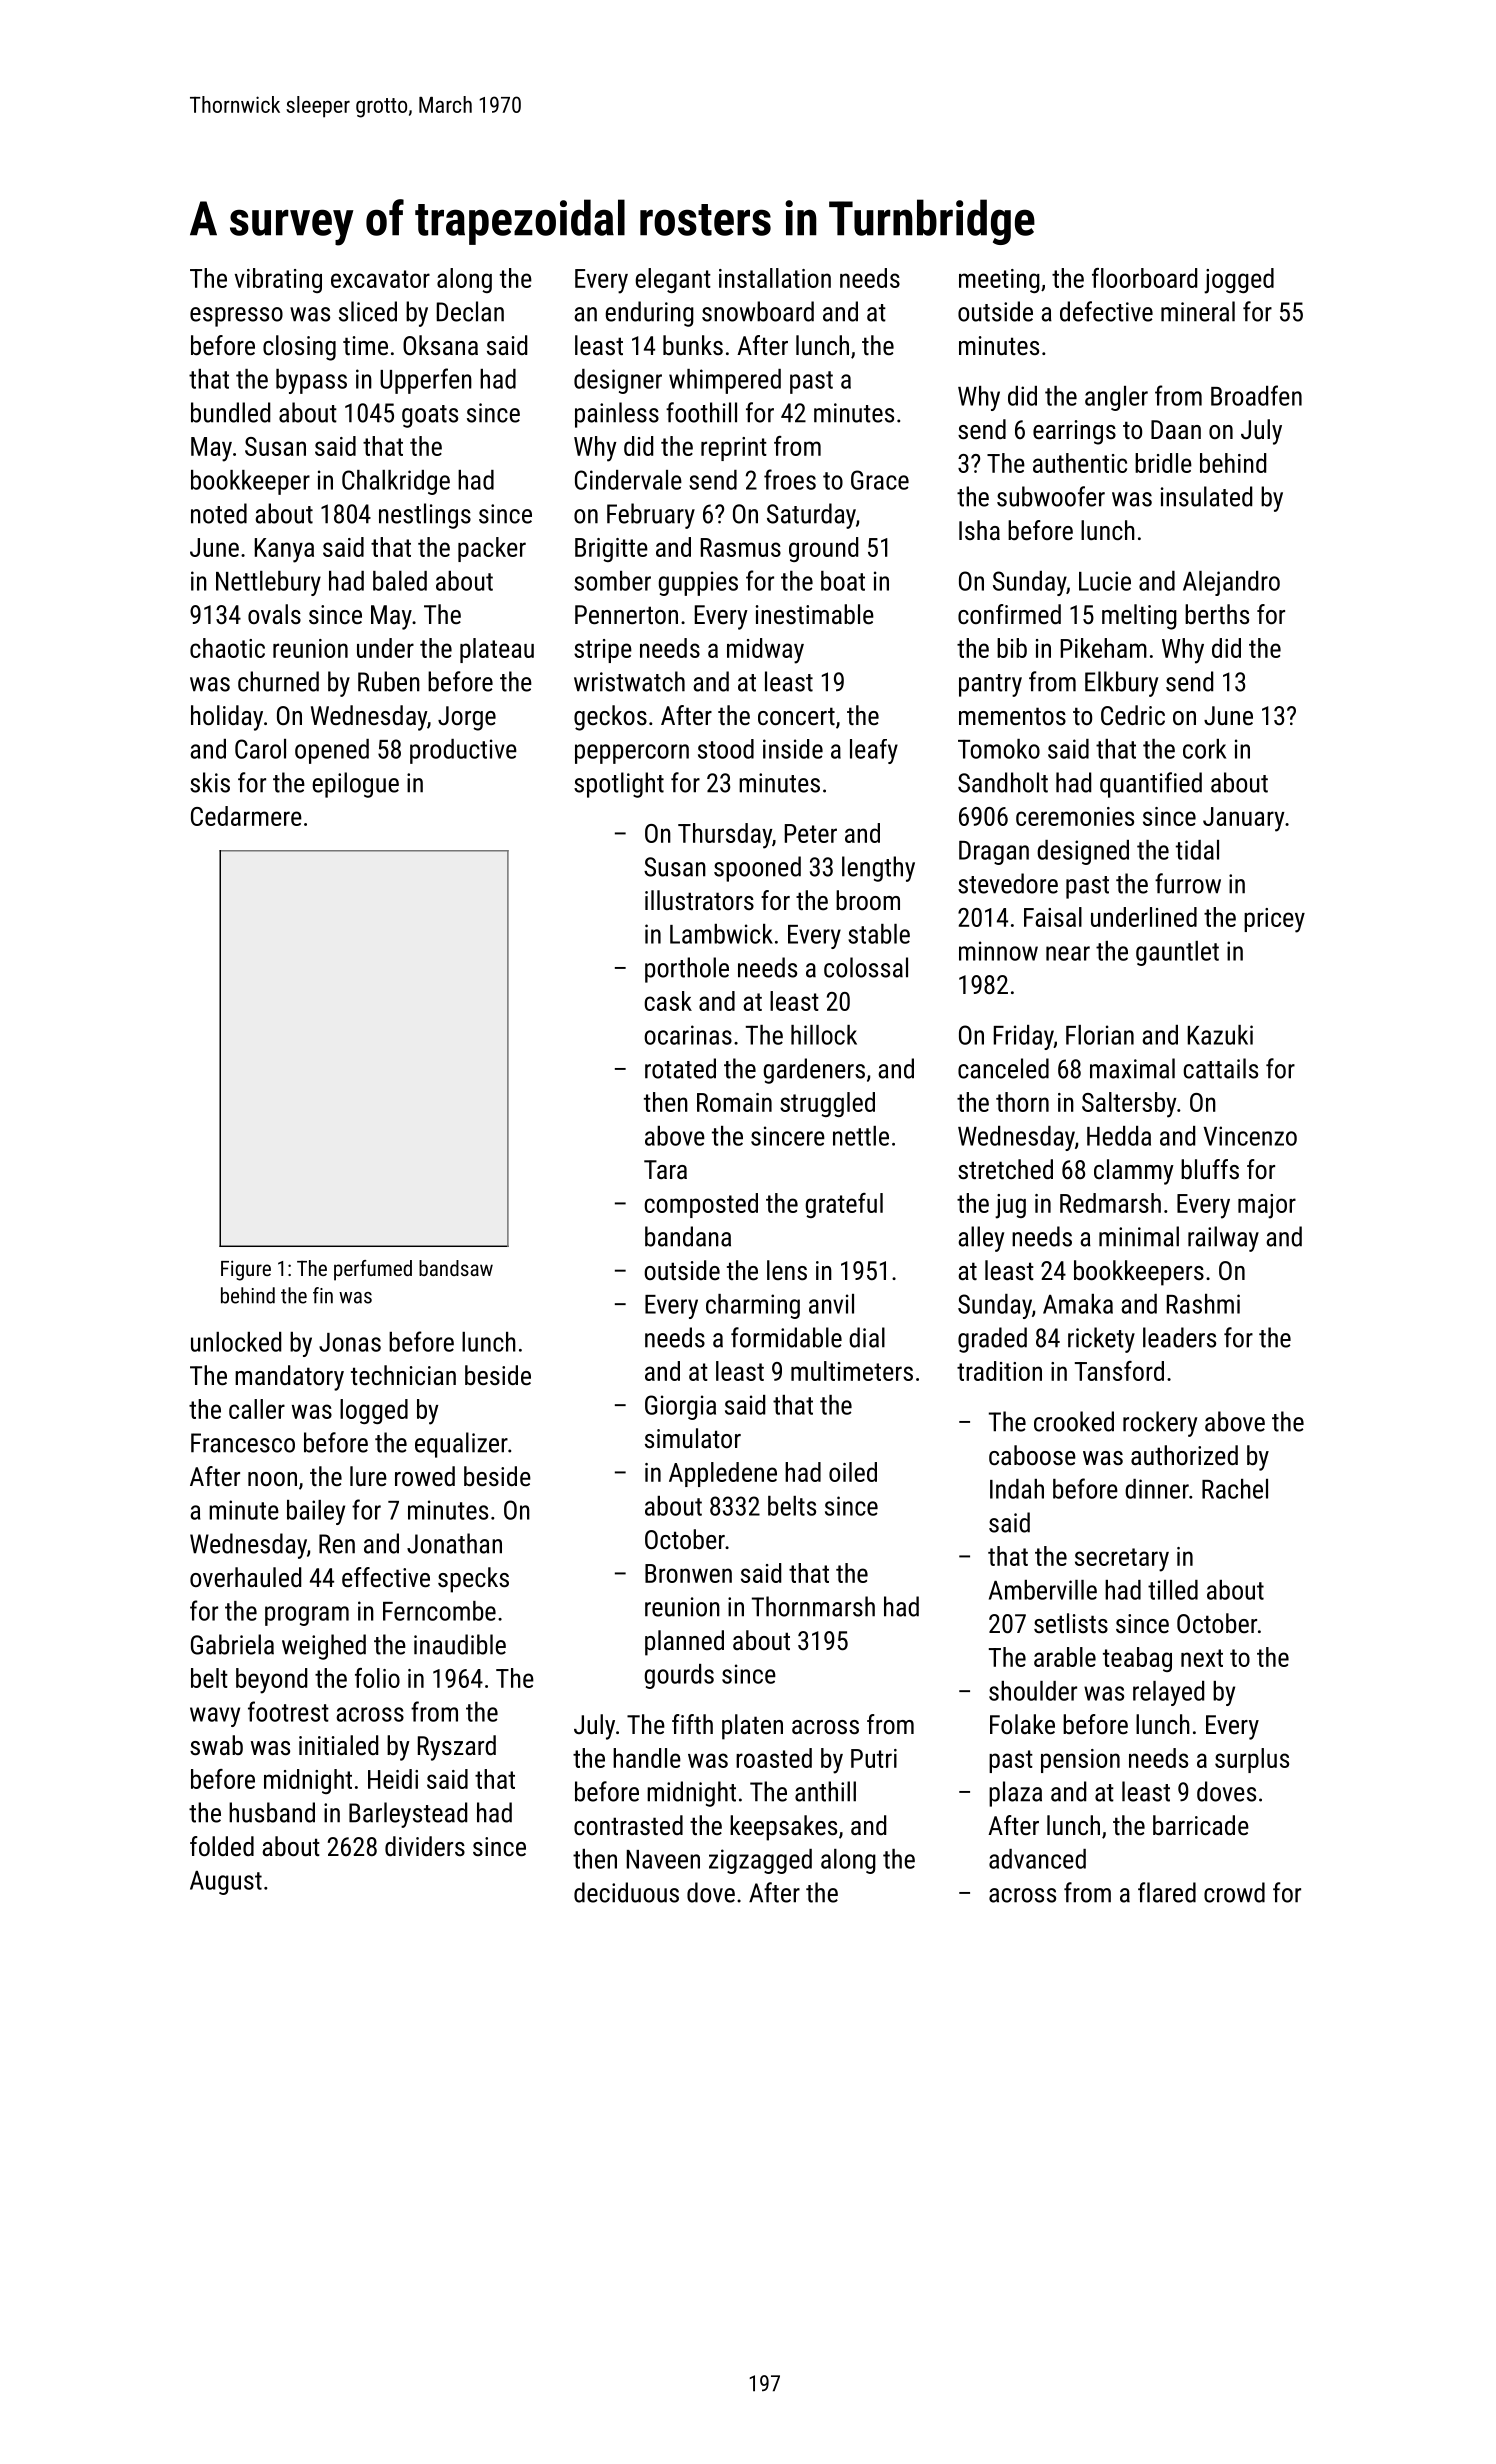 This page has width=1496, height=2464. Describe the element at coordinates (338, 1745) in the page. I see `initialed` at that location.
